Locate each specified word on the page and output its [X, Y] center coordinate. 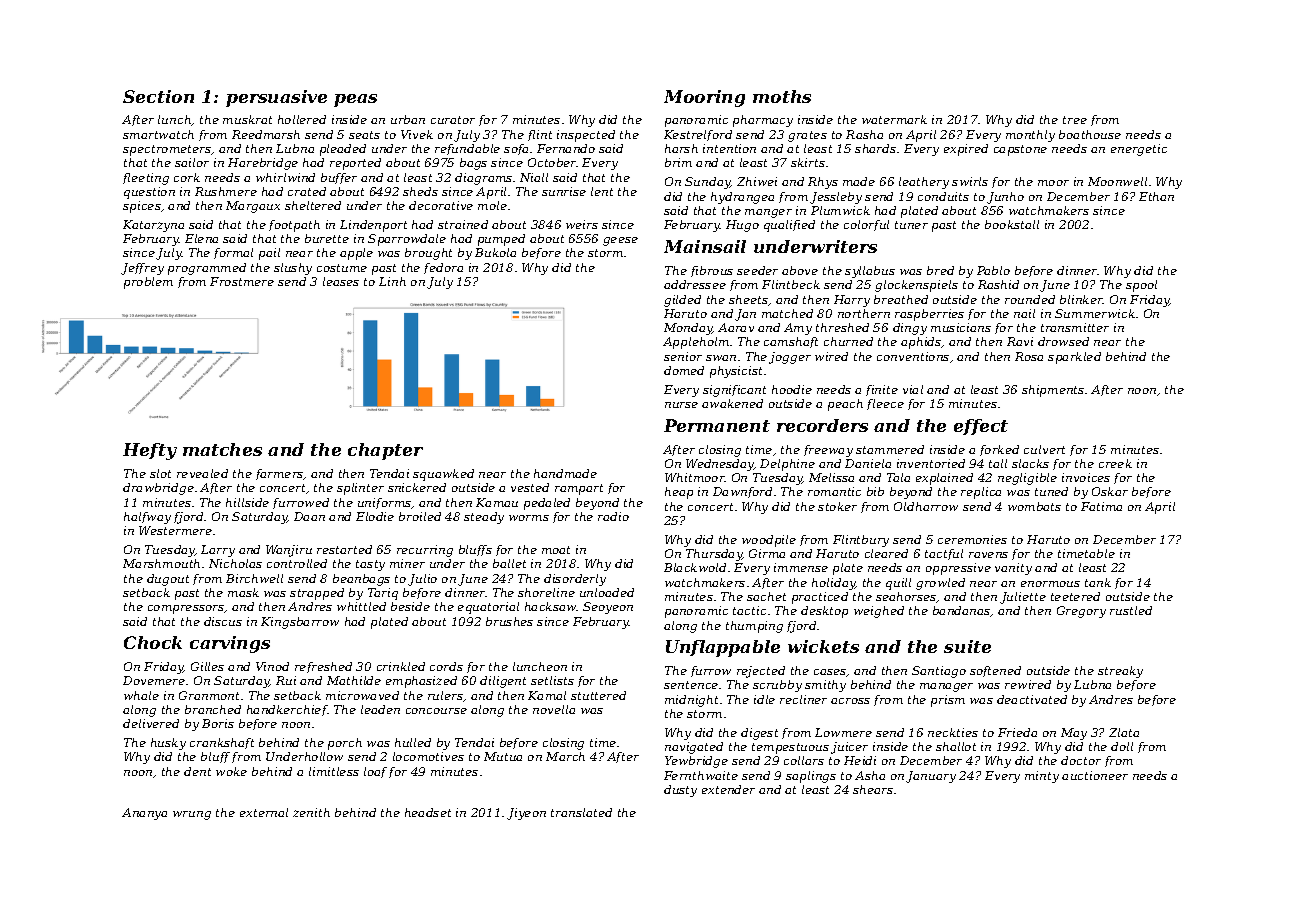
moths [782, 96]
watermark [894, 119]
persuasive [276, 98]
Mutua [503, 756]
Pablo [993, 270]
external [264, 812]
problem [148, 283]
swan [721, 358]
